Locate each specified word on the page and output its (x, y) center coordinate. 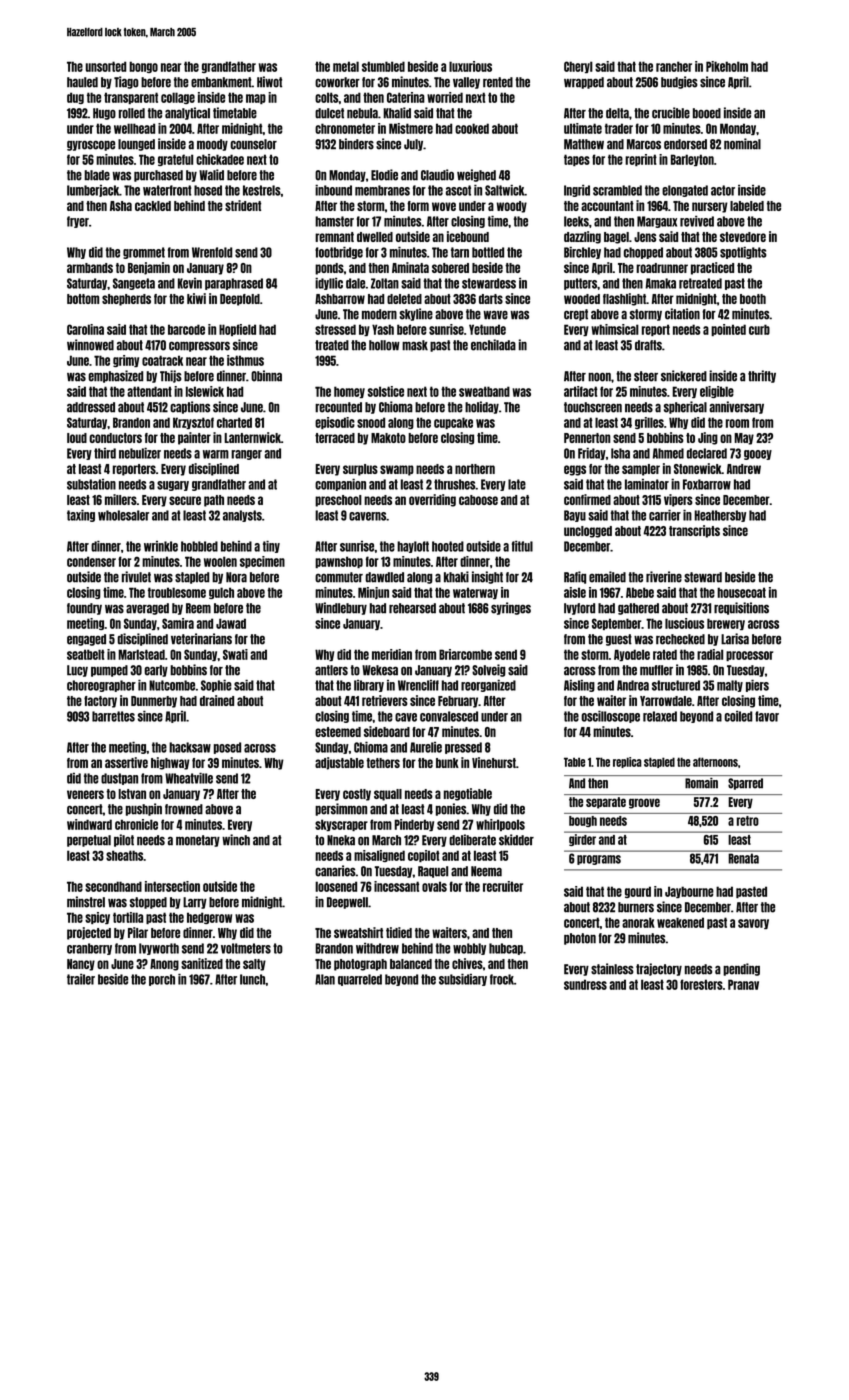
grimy (126, 361)
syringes (511, 608)
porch (162, 980)
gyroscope (91, 146)
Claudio (437, 175)
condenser (91, 561)
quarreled (360, 980)
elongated (685, 191)
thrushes (455, 484)
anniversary (736, 407)
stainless (612, 969)
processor (749, 656)
